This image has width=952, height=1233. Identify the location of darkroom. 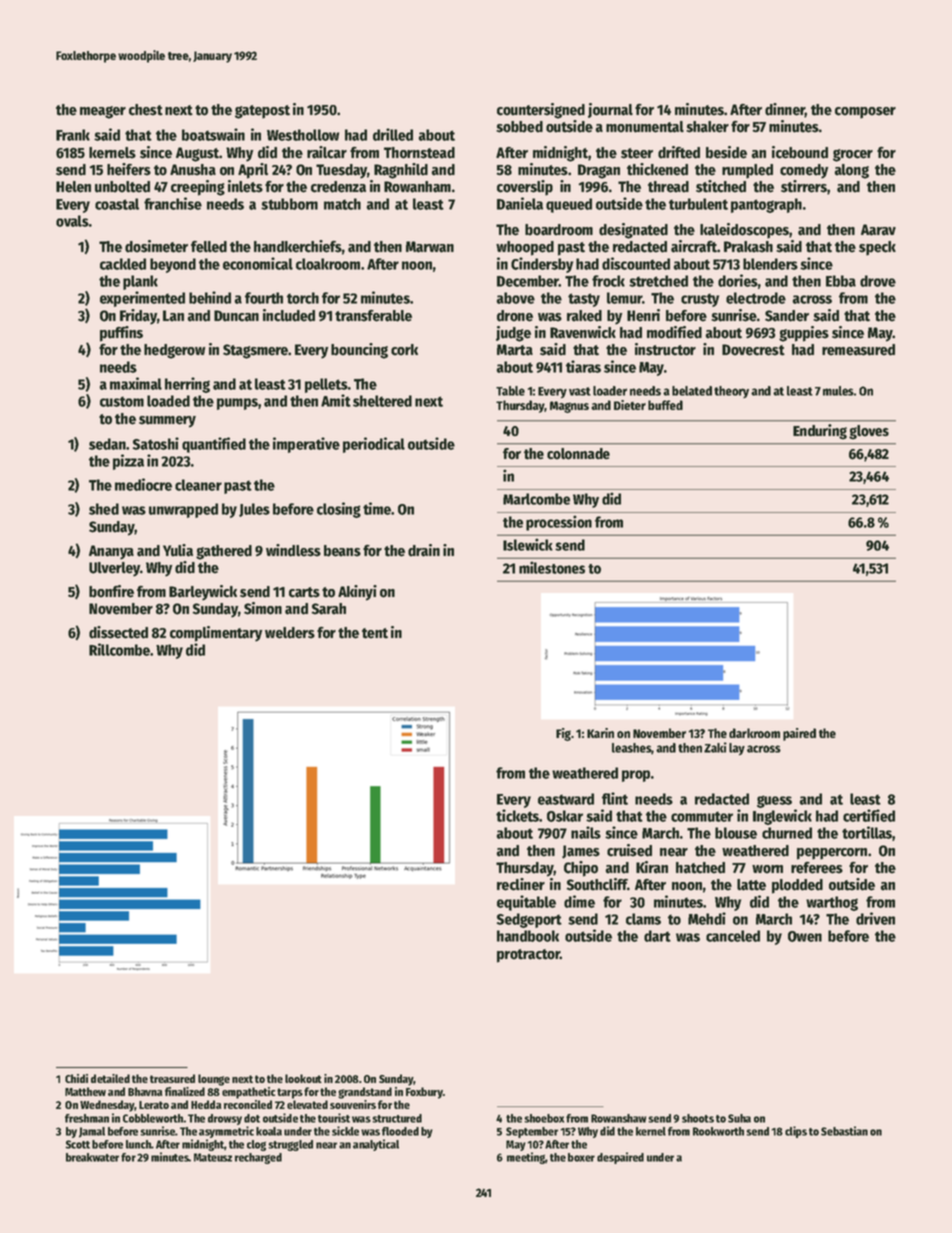
(754, 733).
